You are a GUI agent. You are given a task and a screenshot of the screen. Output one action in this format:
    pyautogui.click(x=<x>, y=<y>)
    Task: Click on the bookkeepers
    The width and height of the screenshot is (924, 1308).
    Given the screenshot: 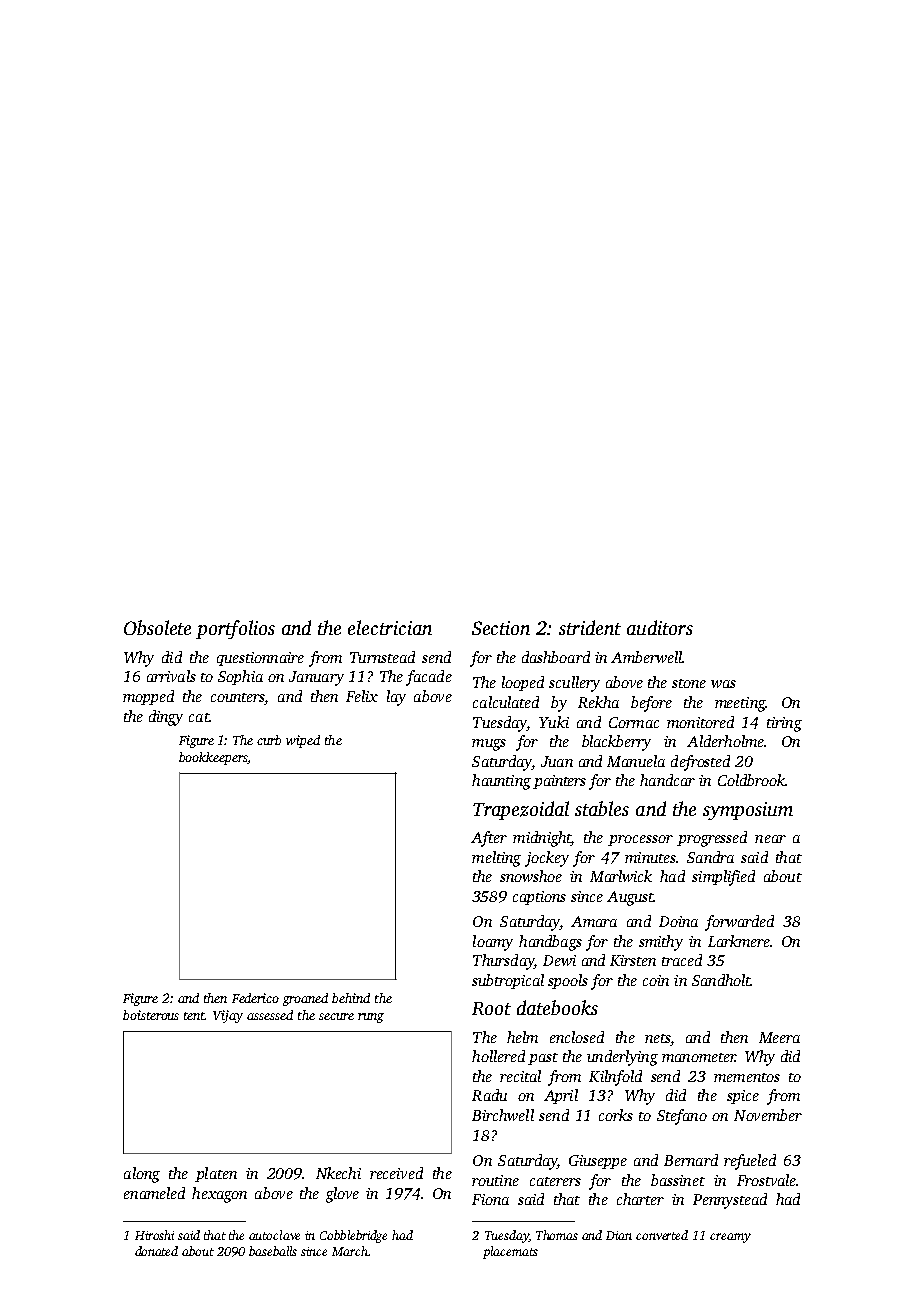 What is the action you would take?
    pyautogui.click(x=213, y=758)
